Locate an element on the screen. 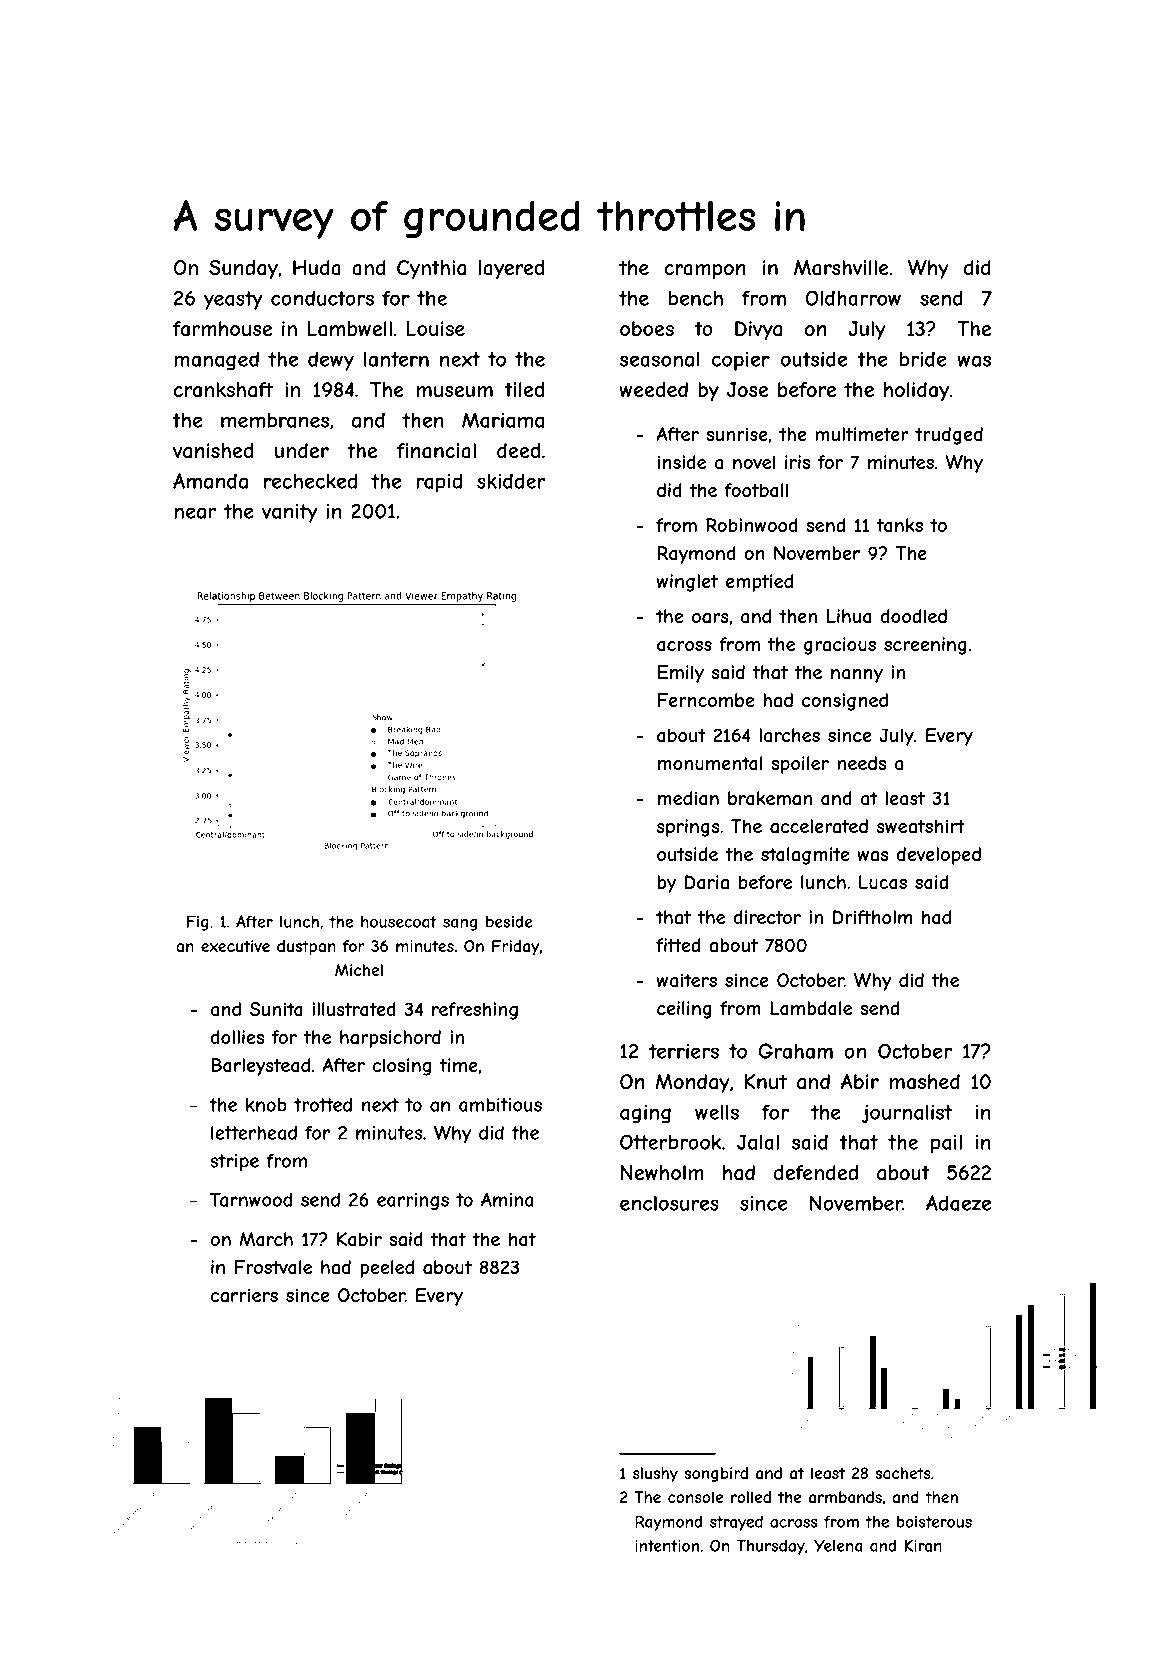 This screenshot has height=1654, width=1165. songbird is located at coordinates (716, 1474).
